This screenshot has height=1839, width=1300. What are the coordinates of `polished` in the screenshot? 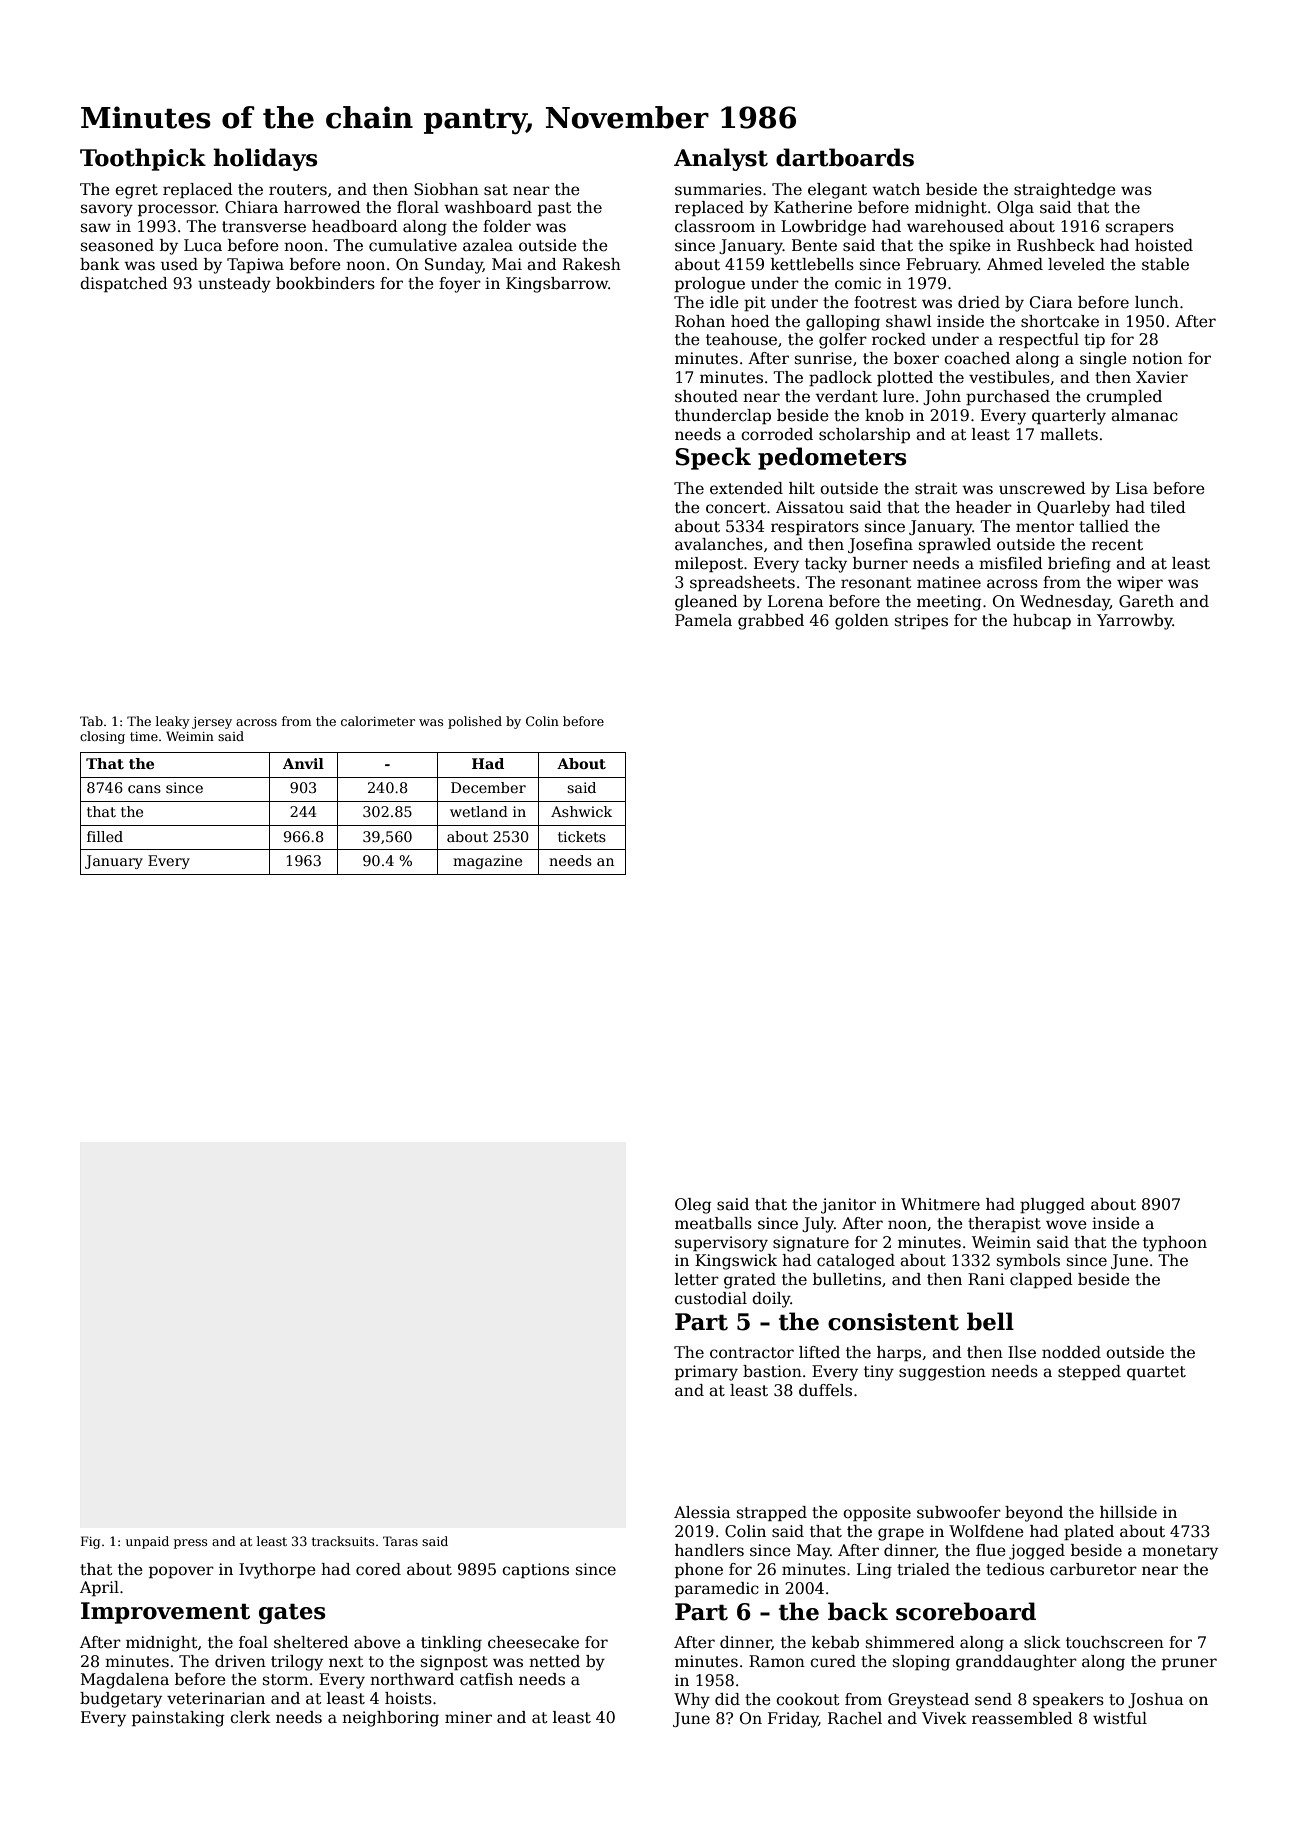 It's located at (475, 722).
